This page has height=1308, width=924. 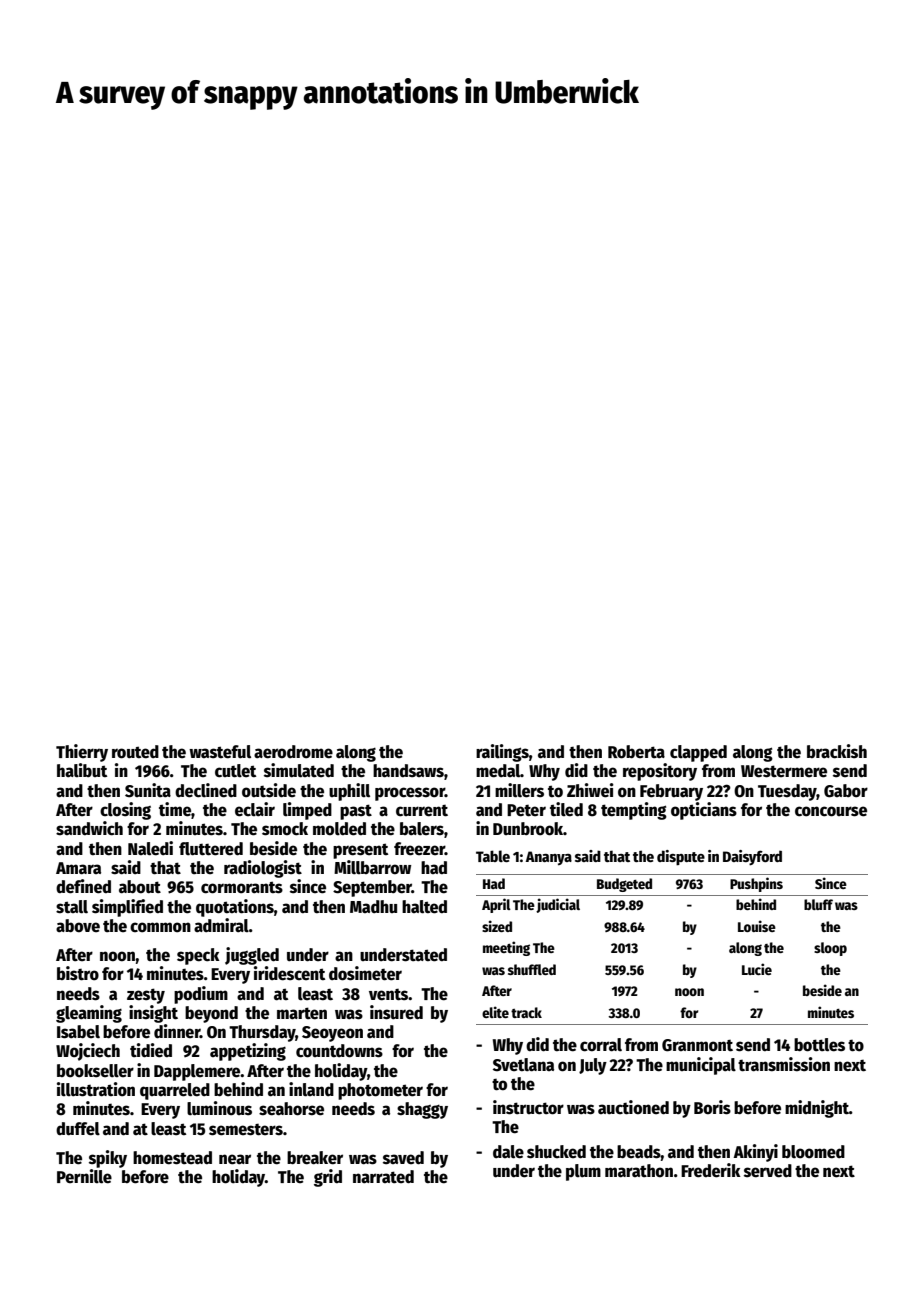 I want to click on grid, so click(x=328, y=1178).
